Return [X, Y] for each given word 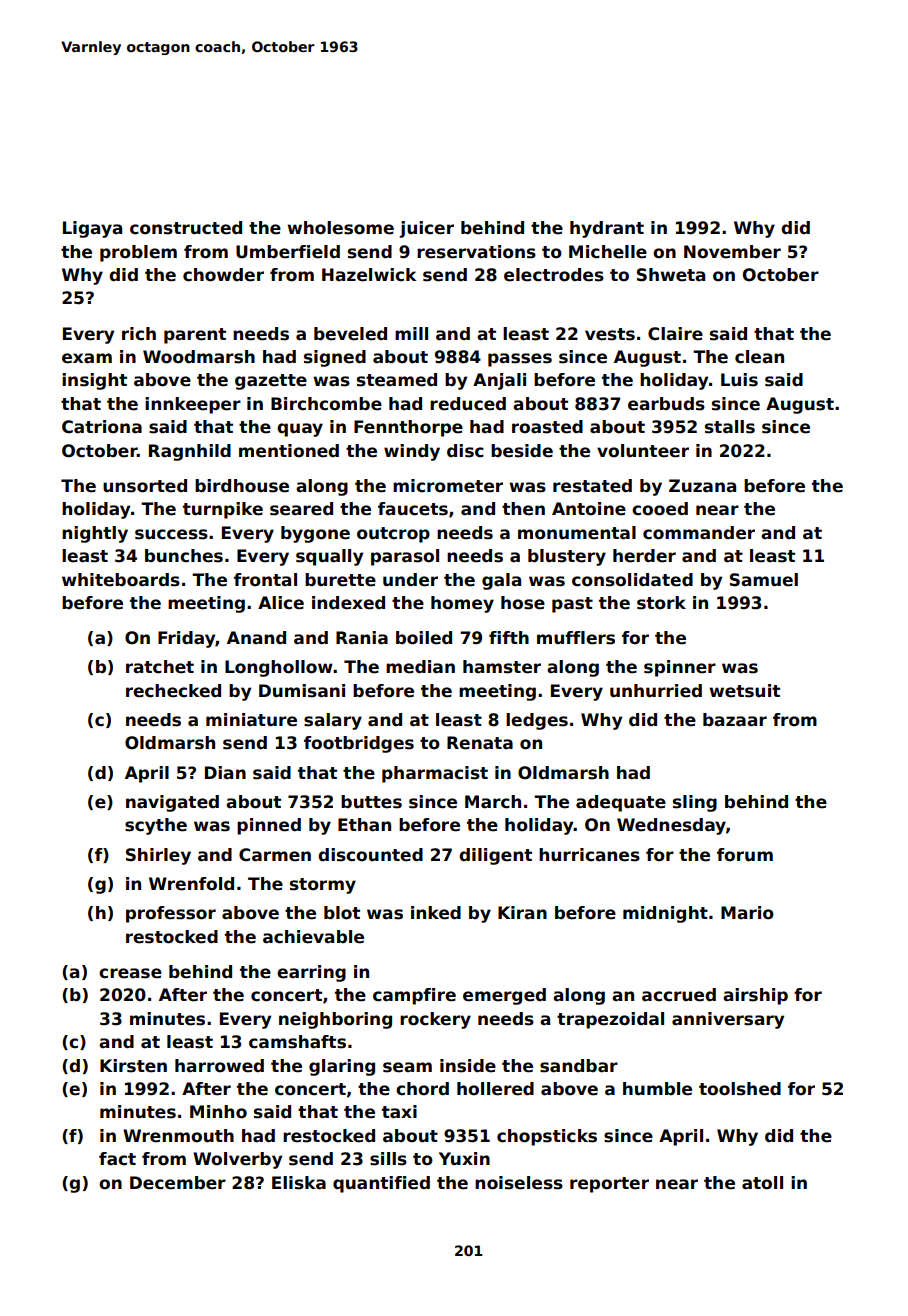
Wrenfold [191, 884]
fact [117, 1159]
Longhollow [279, 668]
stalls [730, 427]
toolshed [740, 1089]
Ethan [364, 825]
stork [661, 603]
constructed [186, 228]
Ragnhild [190, 452]
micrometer [448, 486]
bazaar [735, 720]
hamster [502, 667]
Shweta [671, 275]
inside [468, 1066]
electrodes [554, 275]
